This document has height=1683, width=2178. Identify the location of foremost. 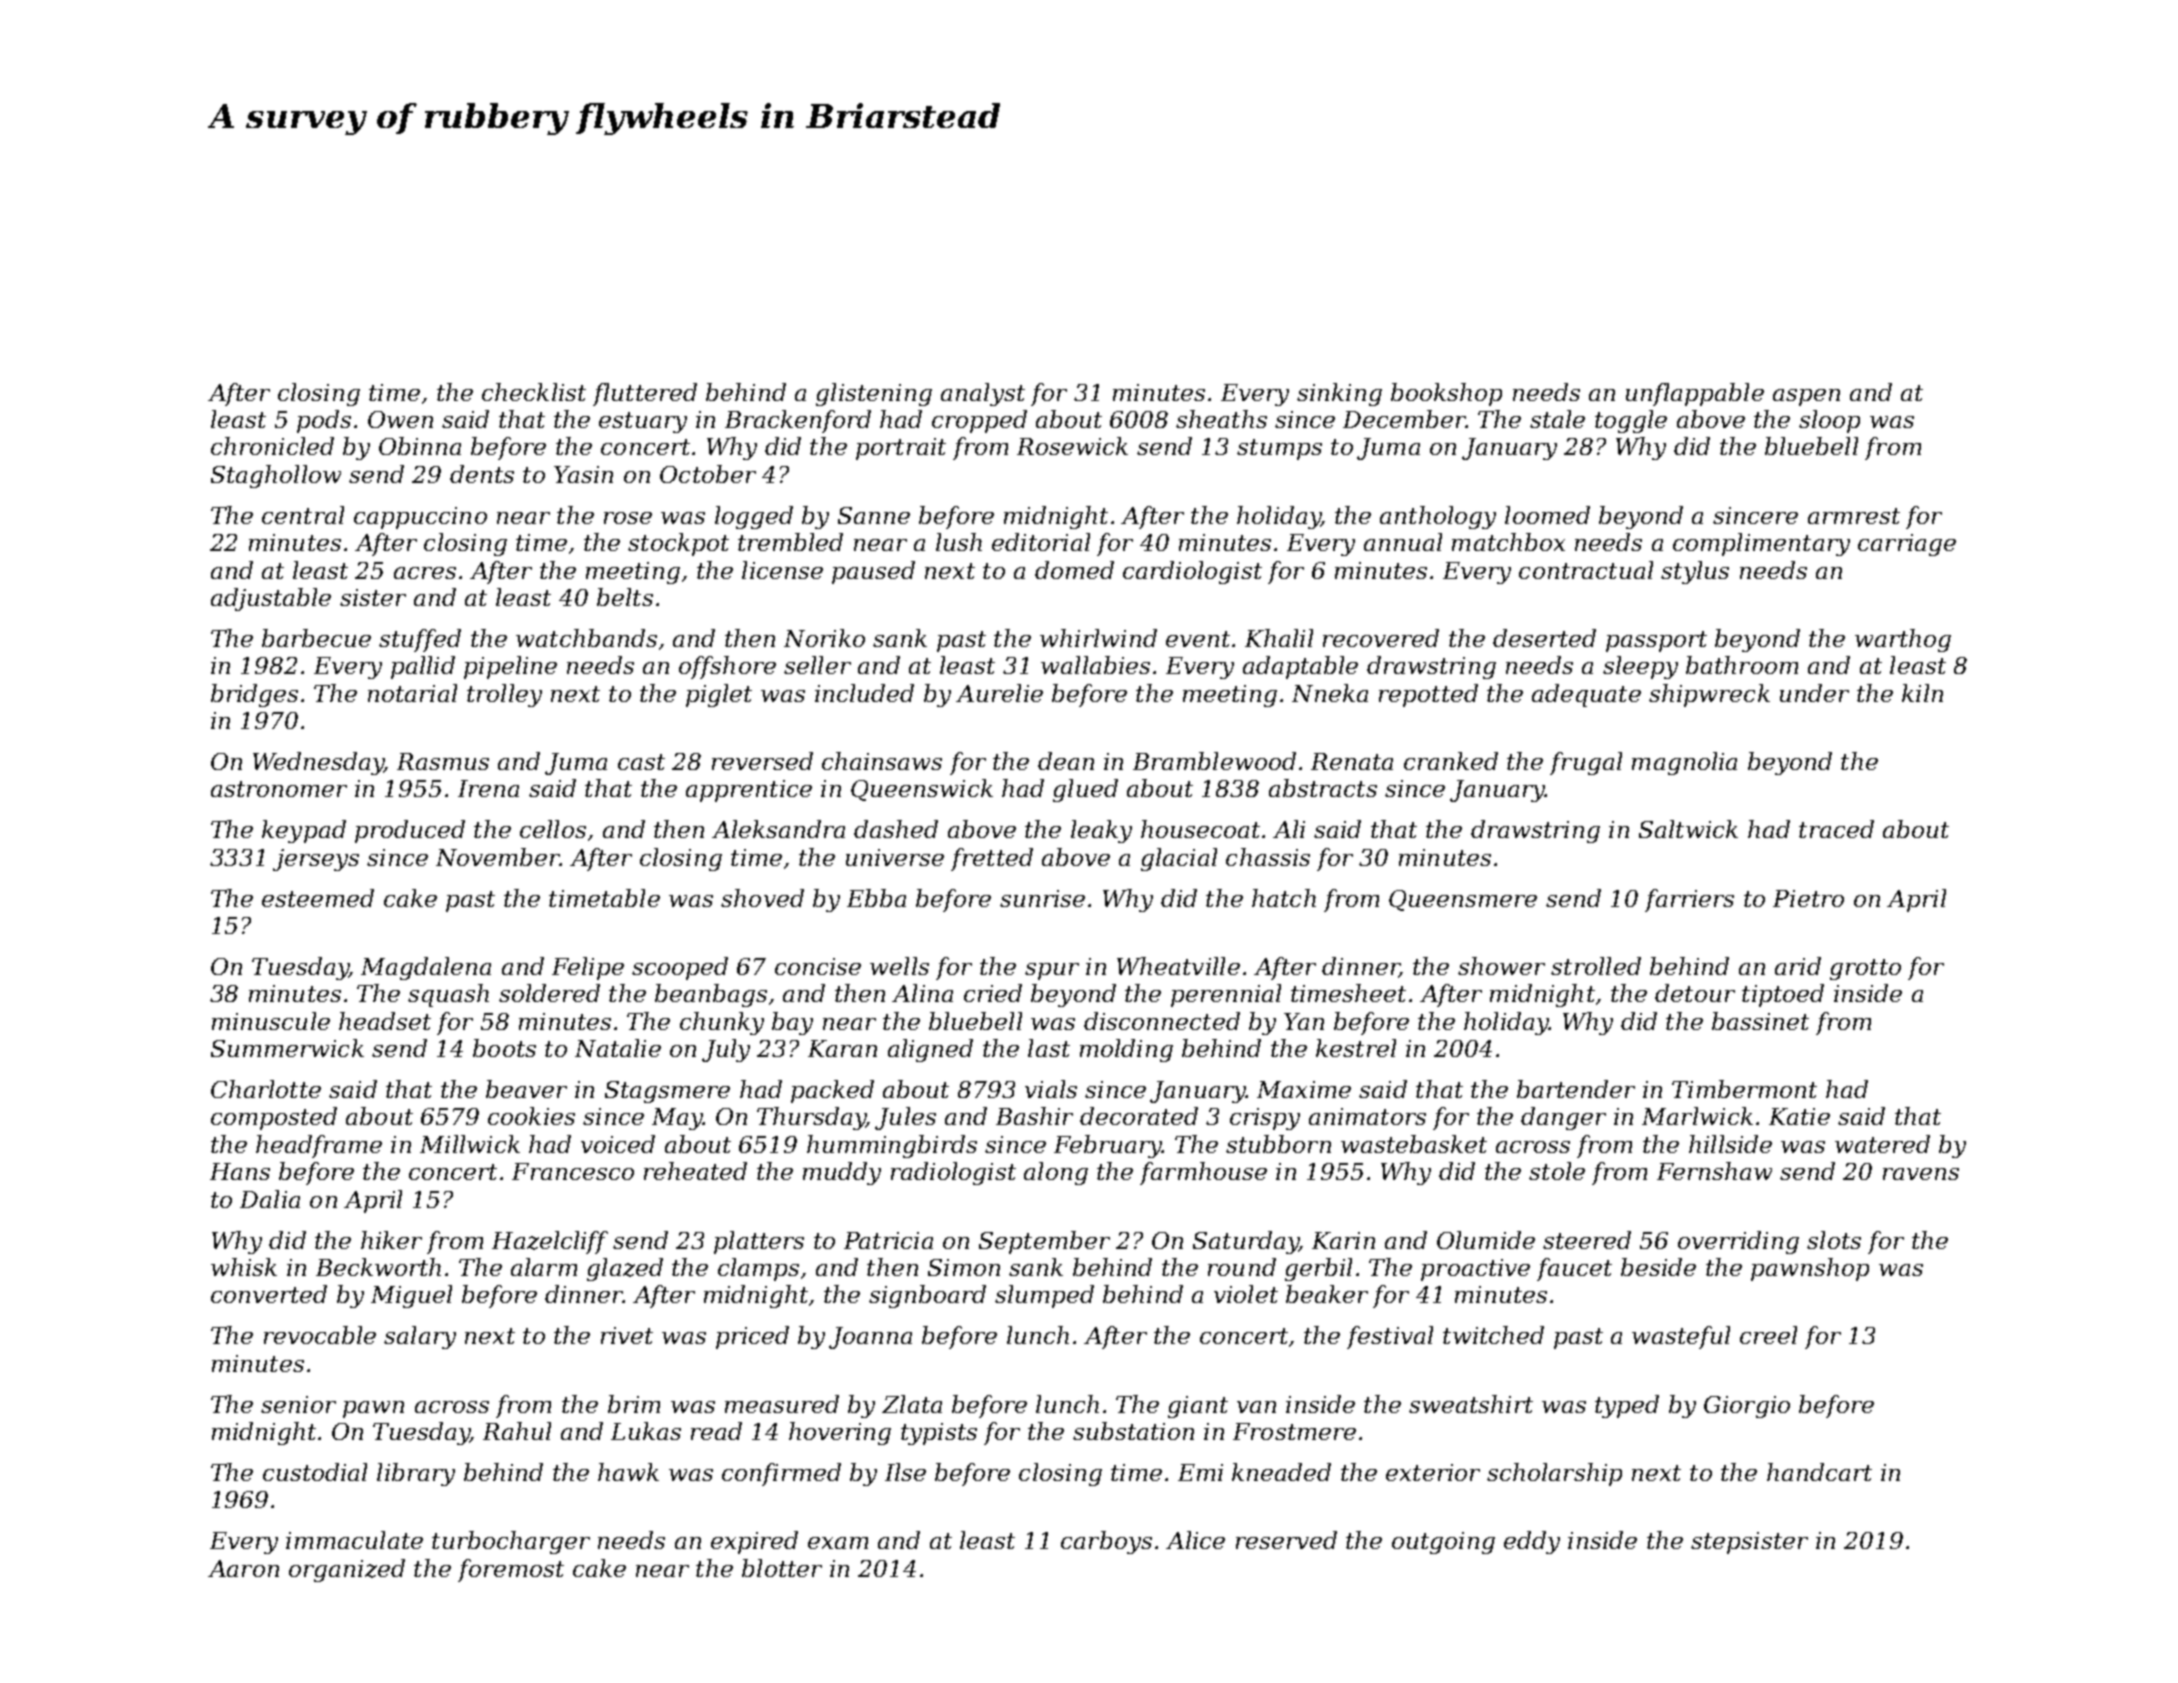
(511, 1570).
